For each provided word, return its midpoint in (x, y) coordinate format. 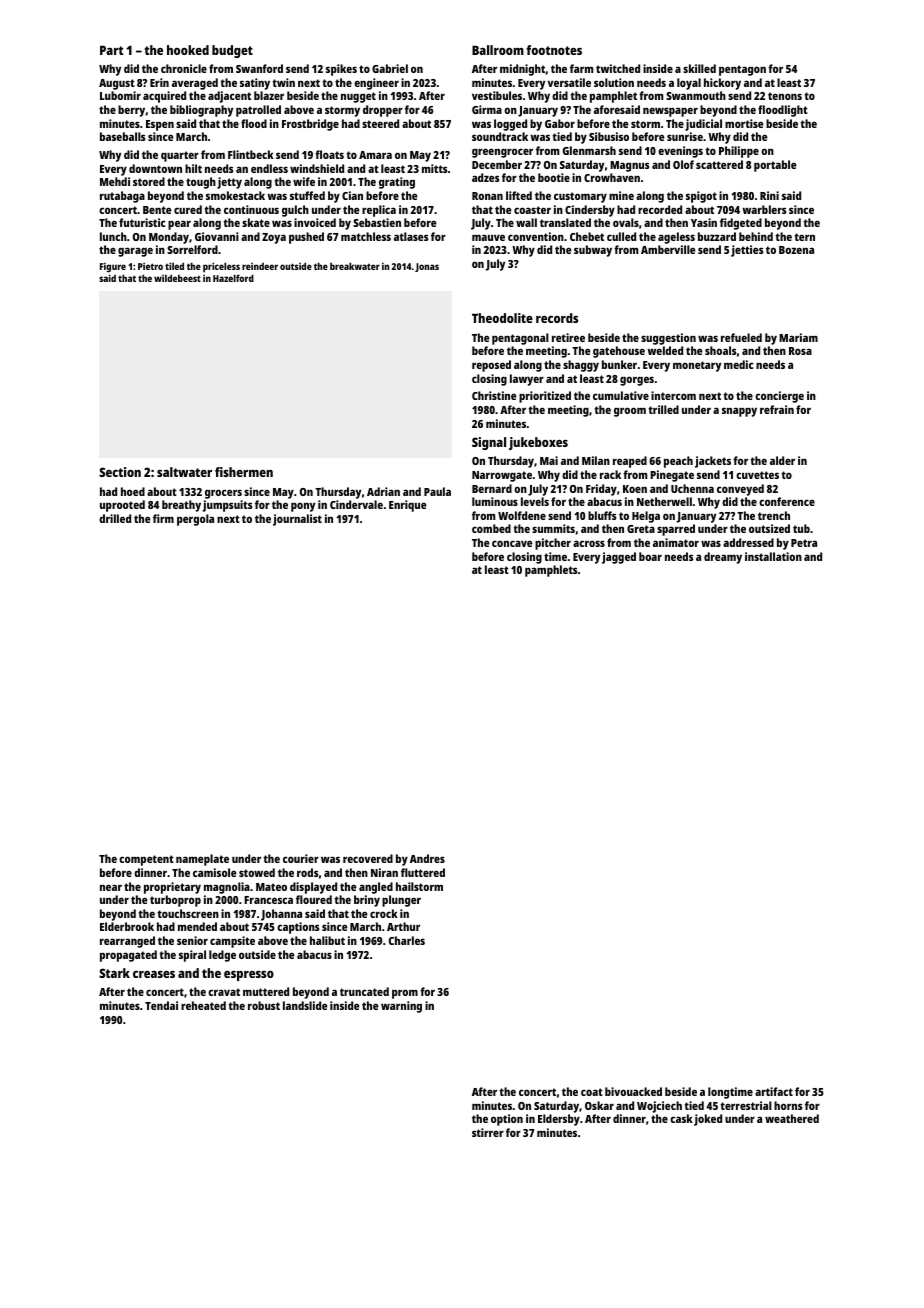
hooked (188, 50)
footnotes (554, 50)
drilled (115, 518)
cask (681, 1118)
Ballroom (498, 50)
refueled (741, 337)
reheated (203, 1005)
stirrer (488, 1132)
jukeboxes (538, 443)
